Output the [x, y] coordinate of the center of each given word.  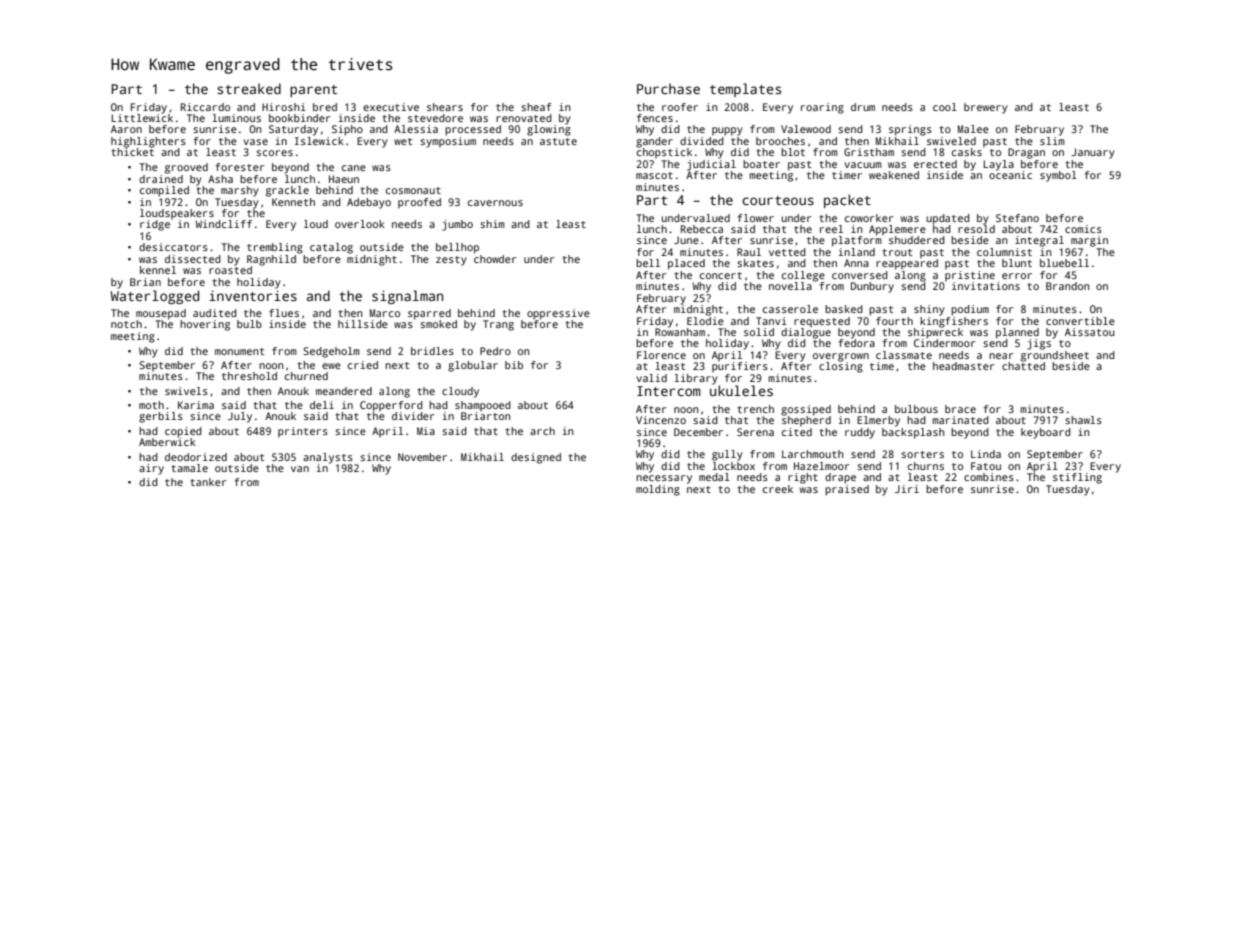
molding [658, 490]
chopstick [664, 153]
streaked [249, 88]
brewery [986, 108]
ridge [155, 225]
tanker [208, 482]
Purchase [668, 88]
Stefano [1017, 218]
